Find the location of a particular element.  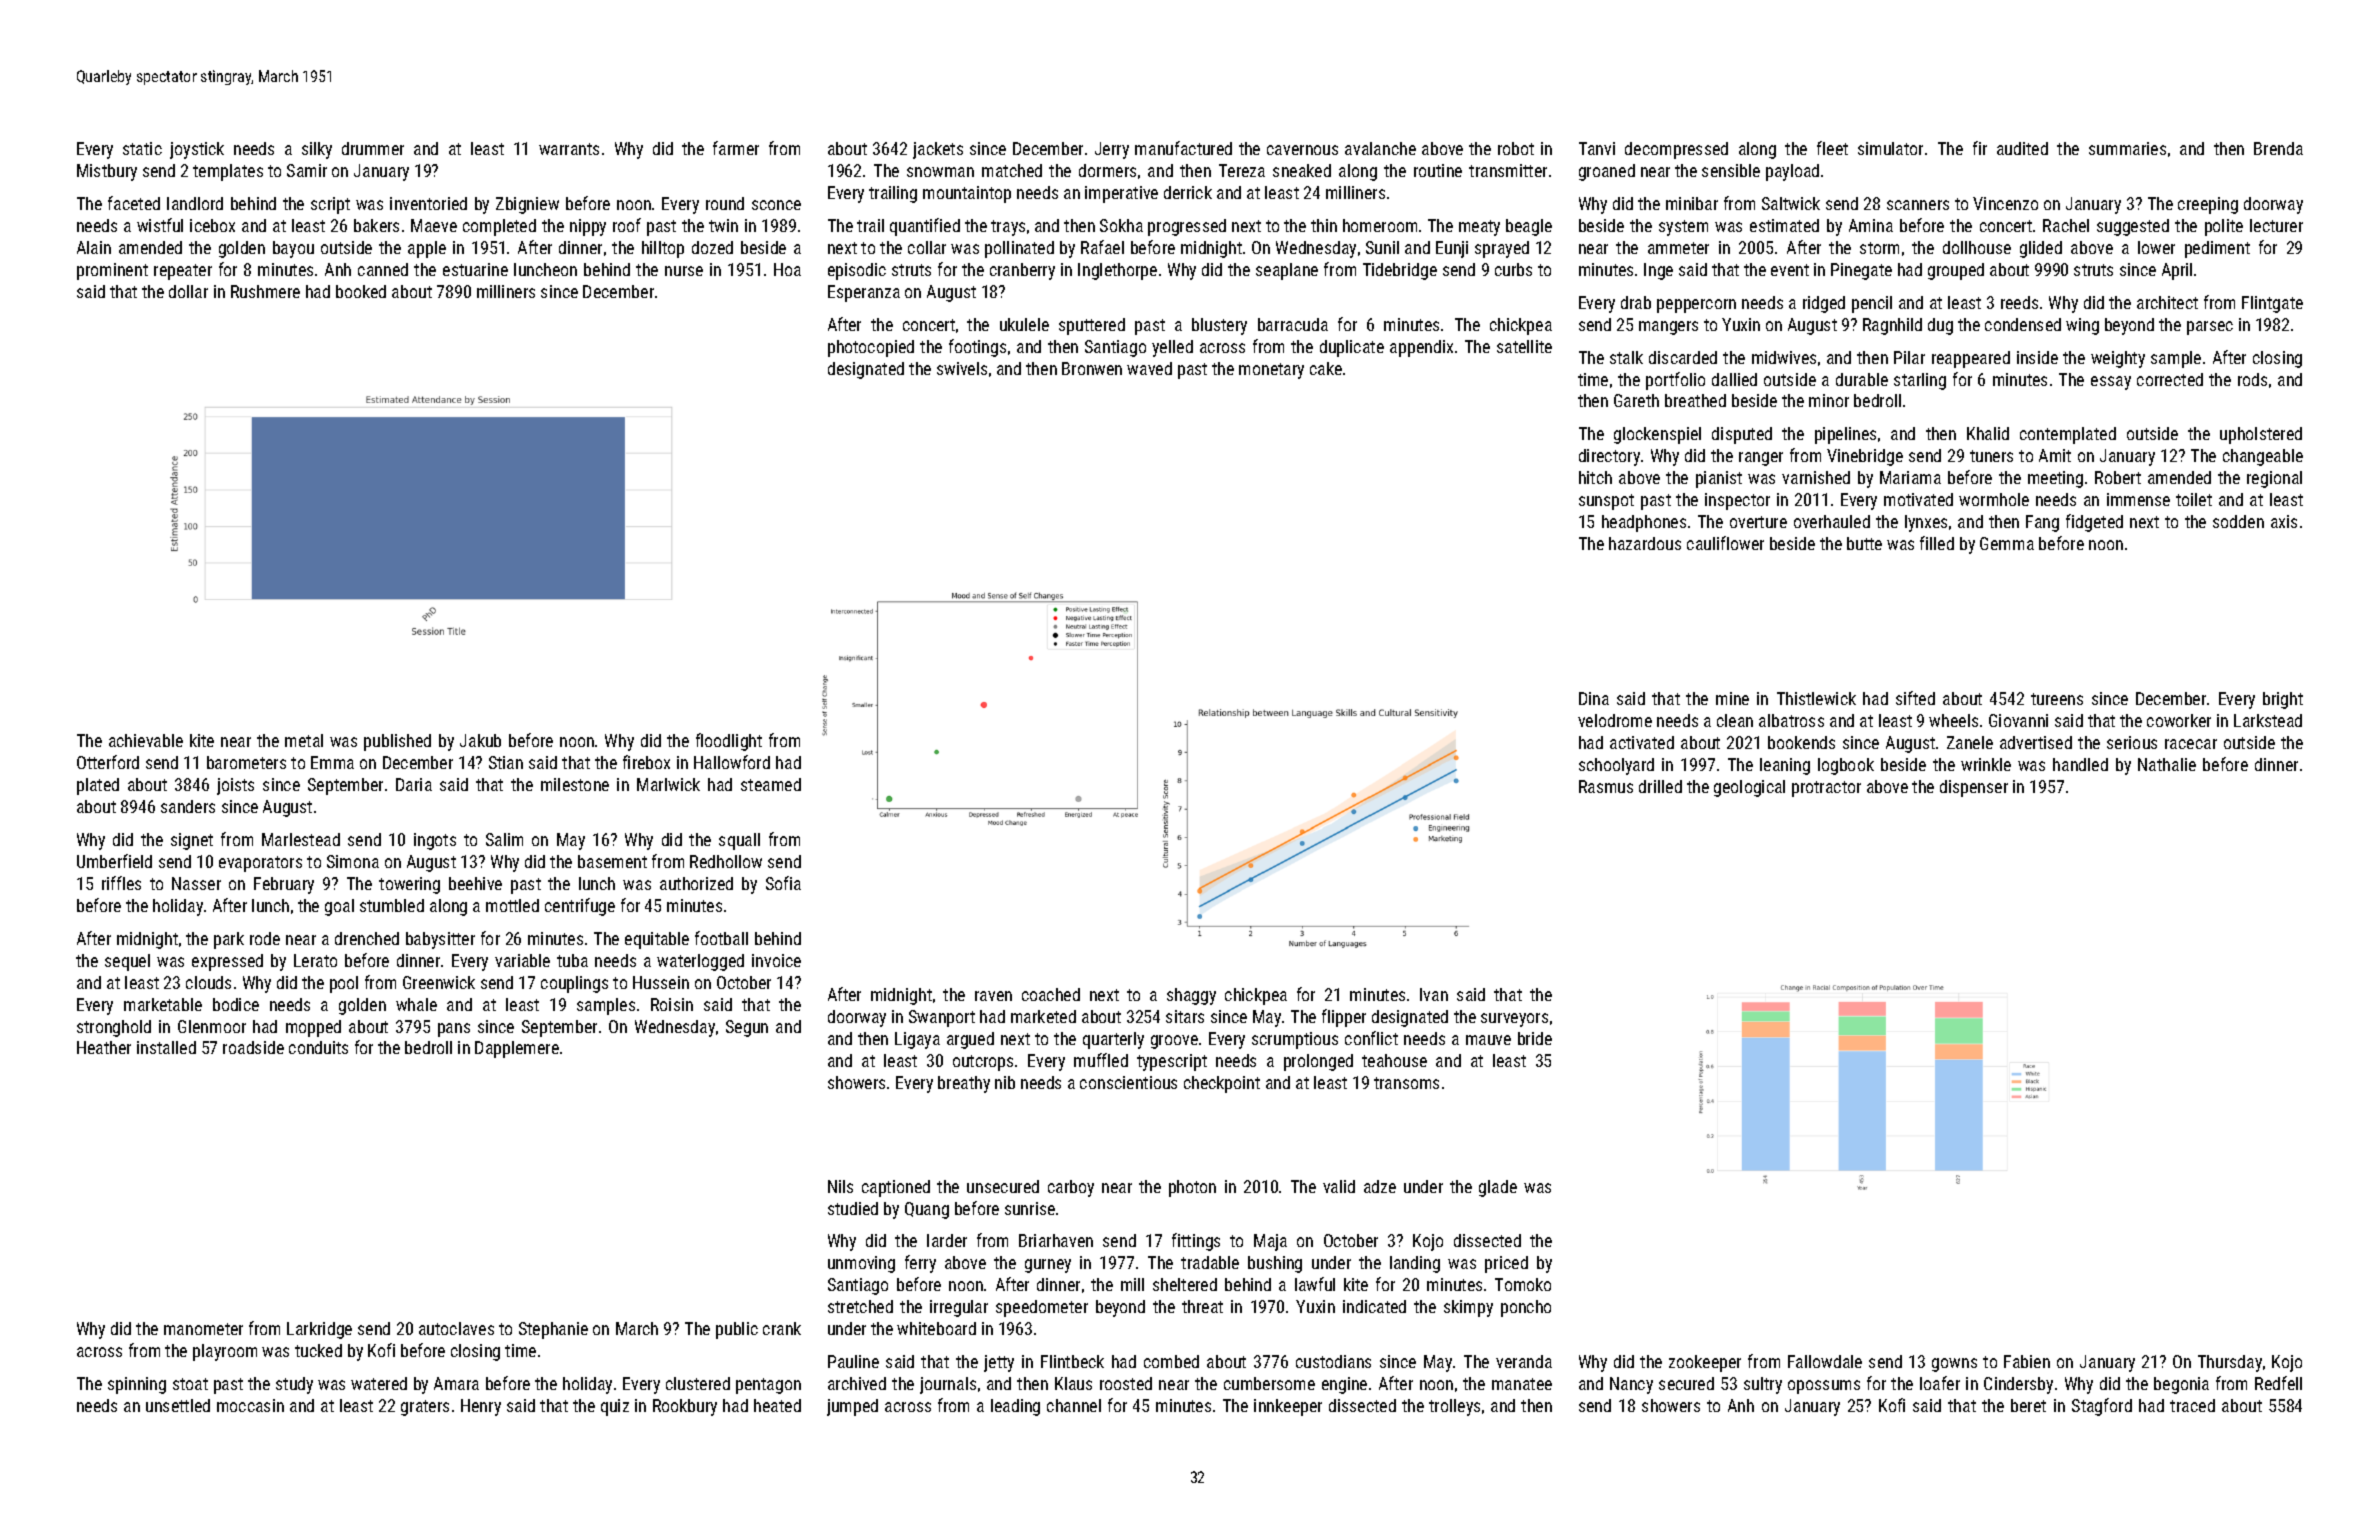

playroom is located at coordinates (225, 1352).
